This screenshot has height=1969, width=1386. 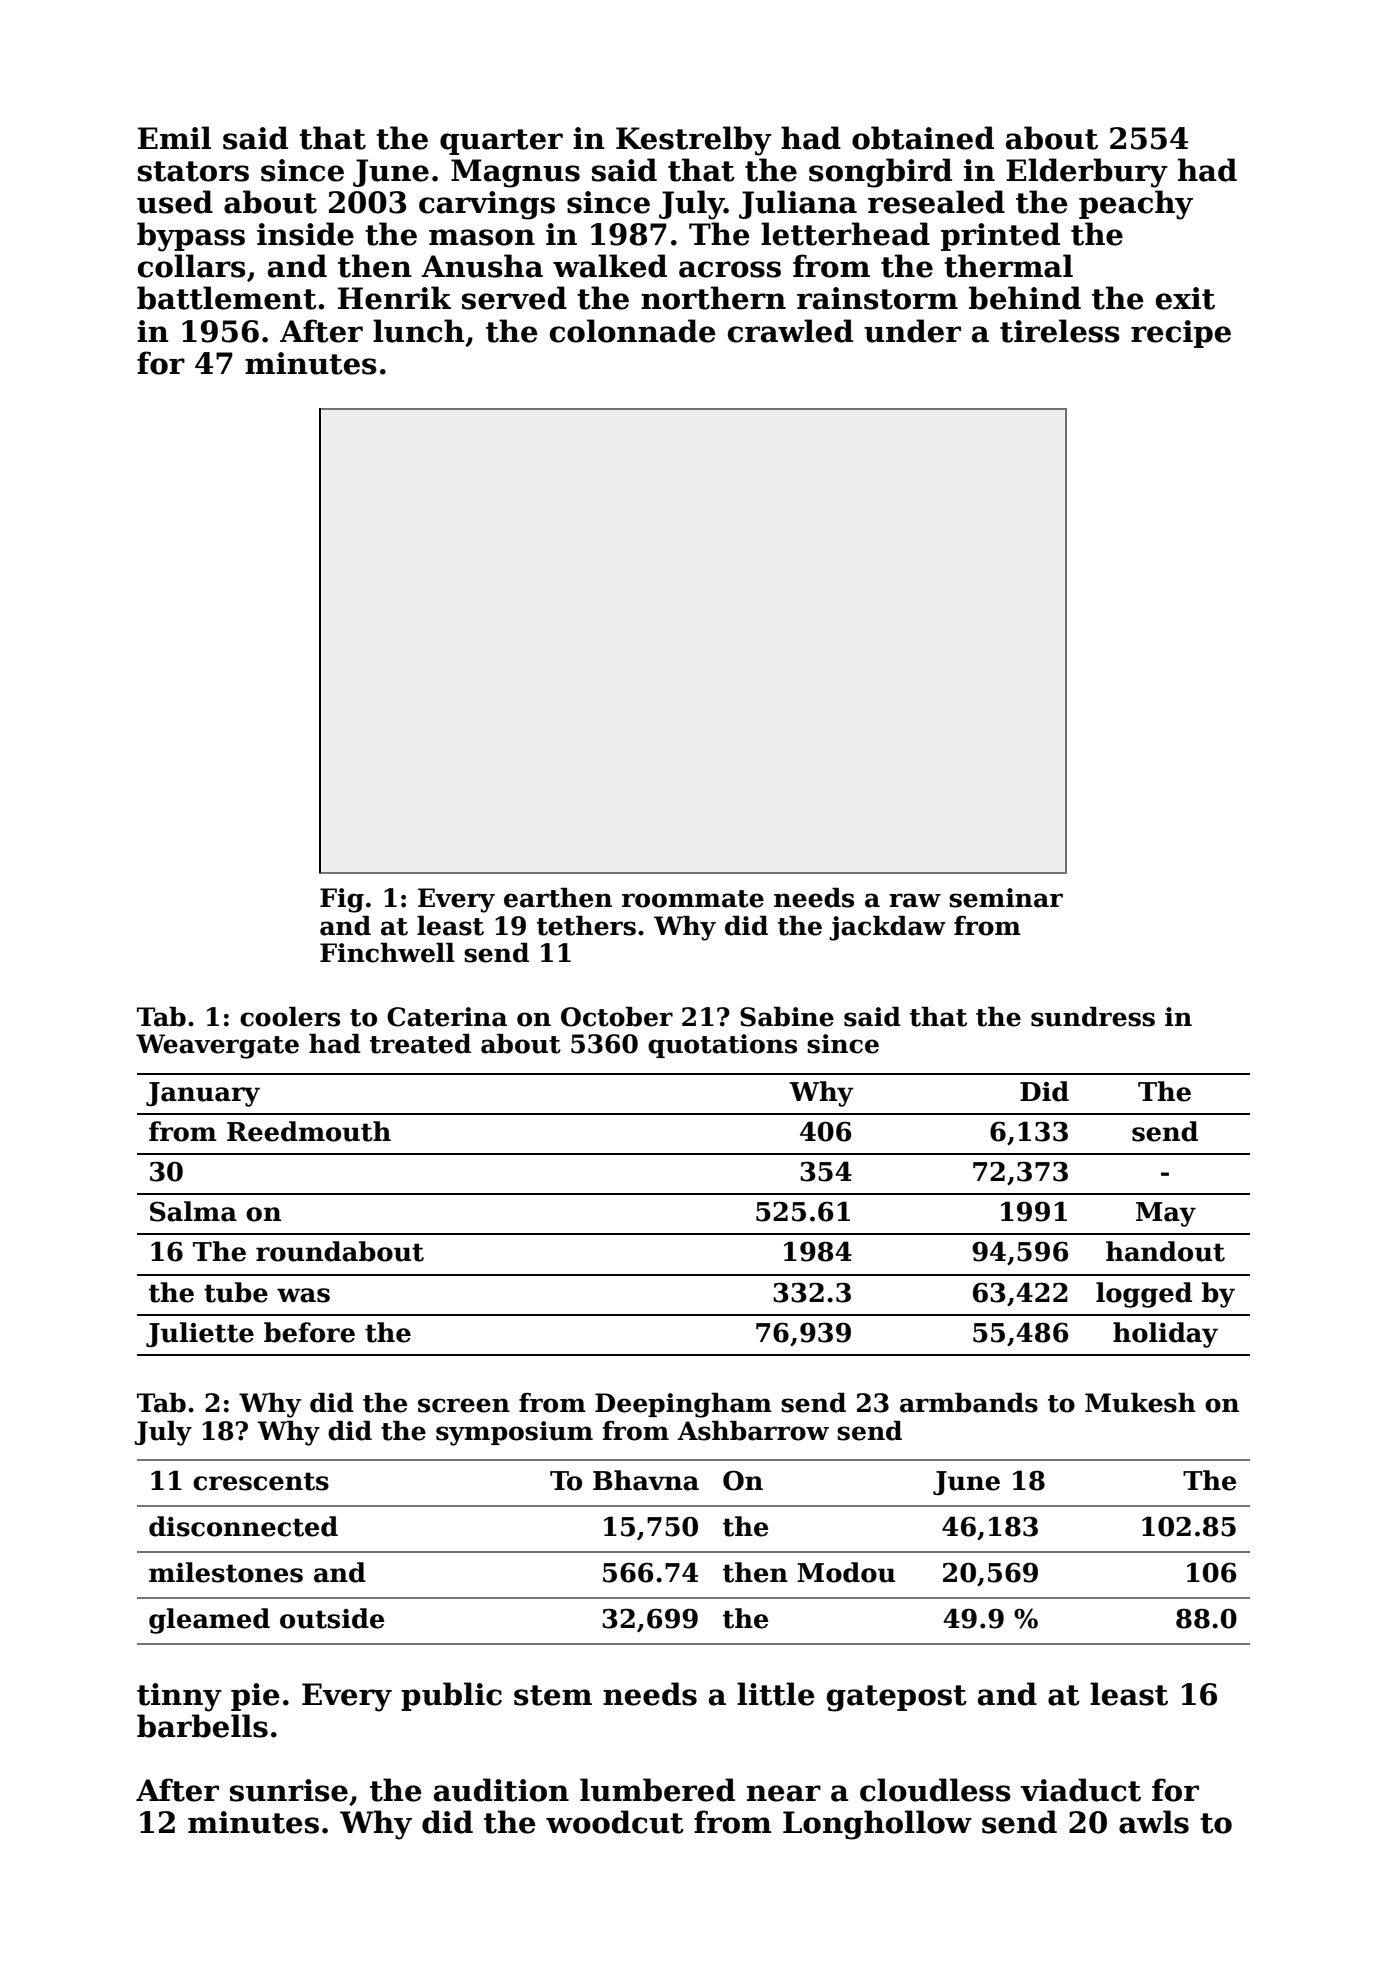 I want to click on sundress, so click(x=1093, y=1017).
